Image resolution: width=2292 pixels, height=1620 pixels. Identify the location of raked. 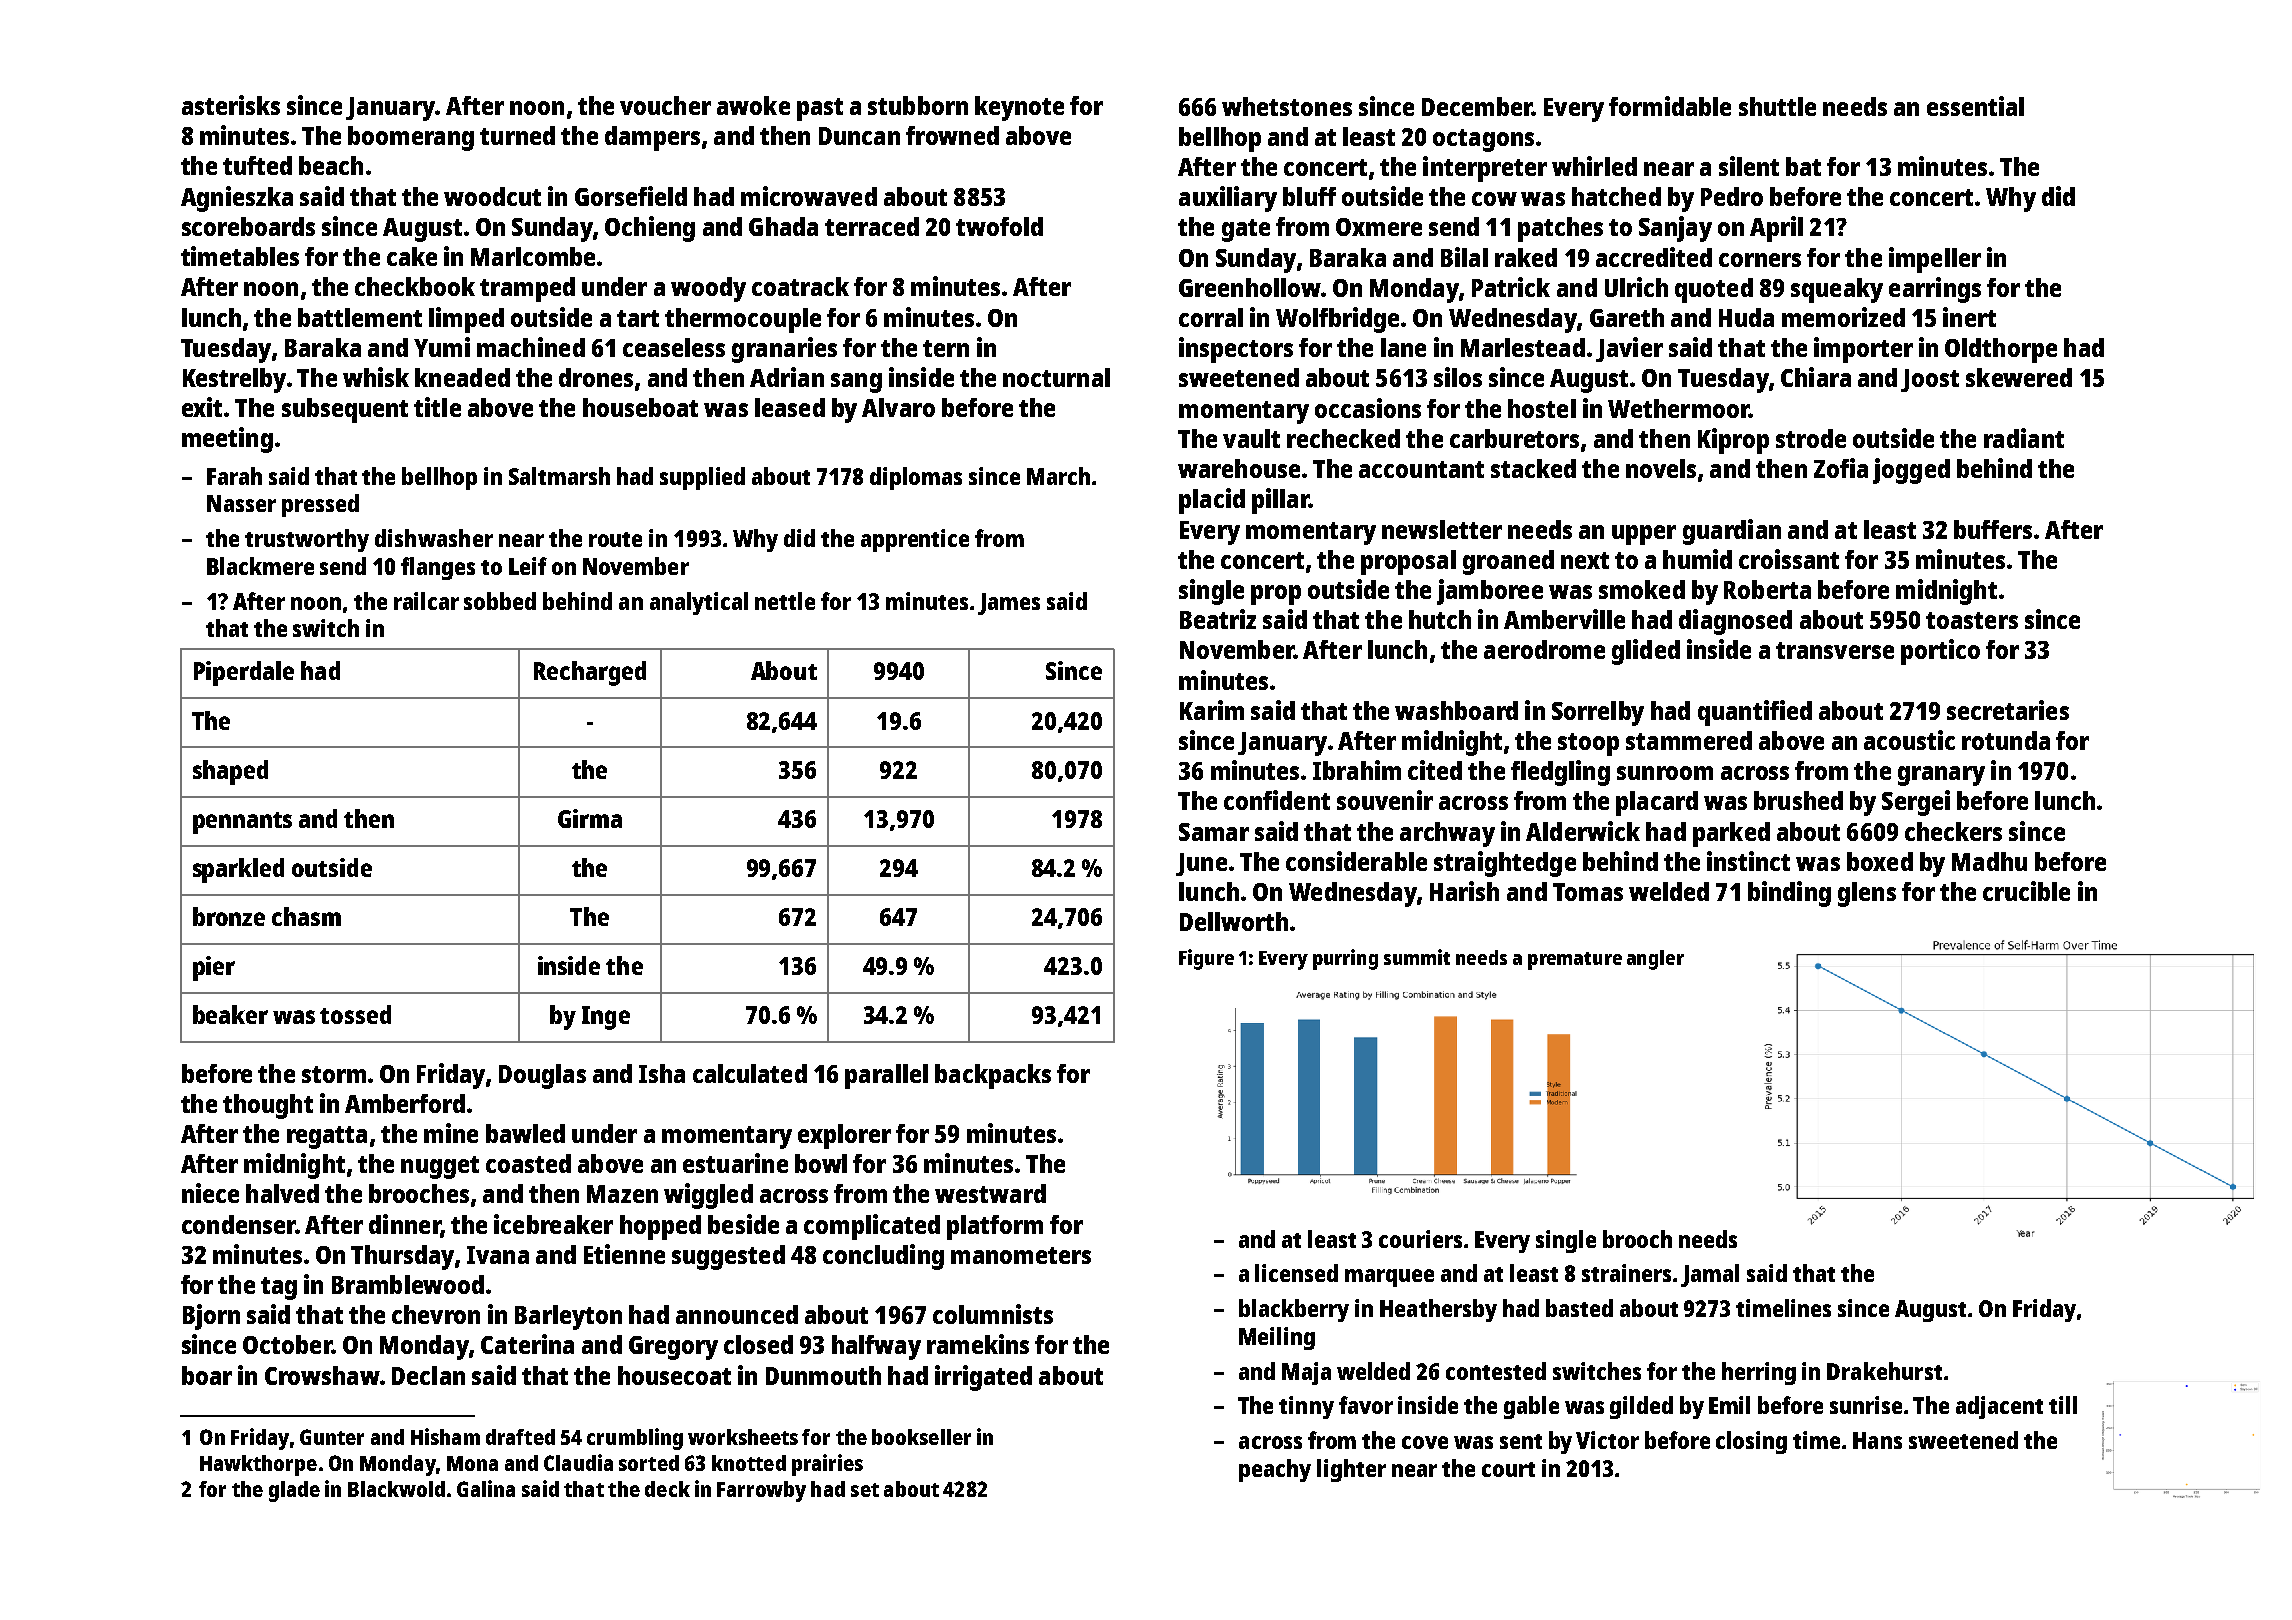
(1526, 257).
